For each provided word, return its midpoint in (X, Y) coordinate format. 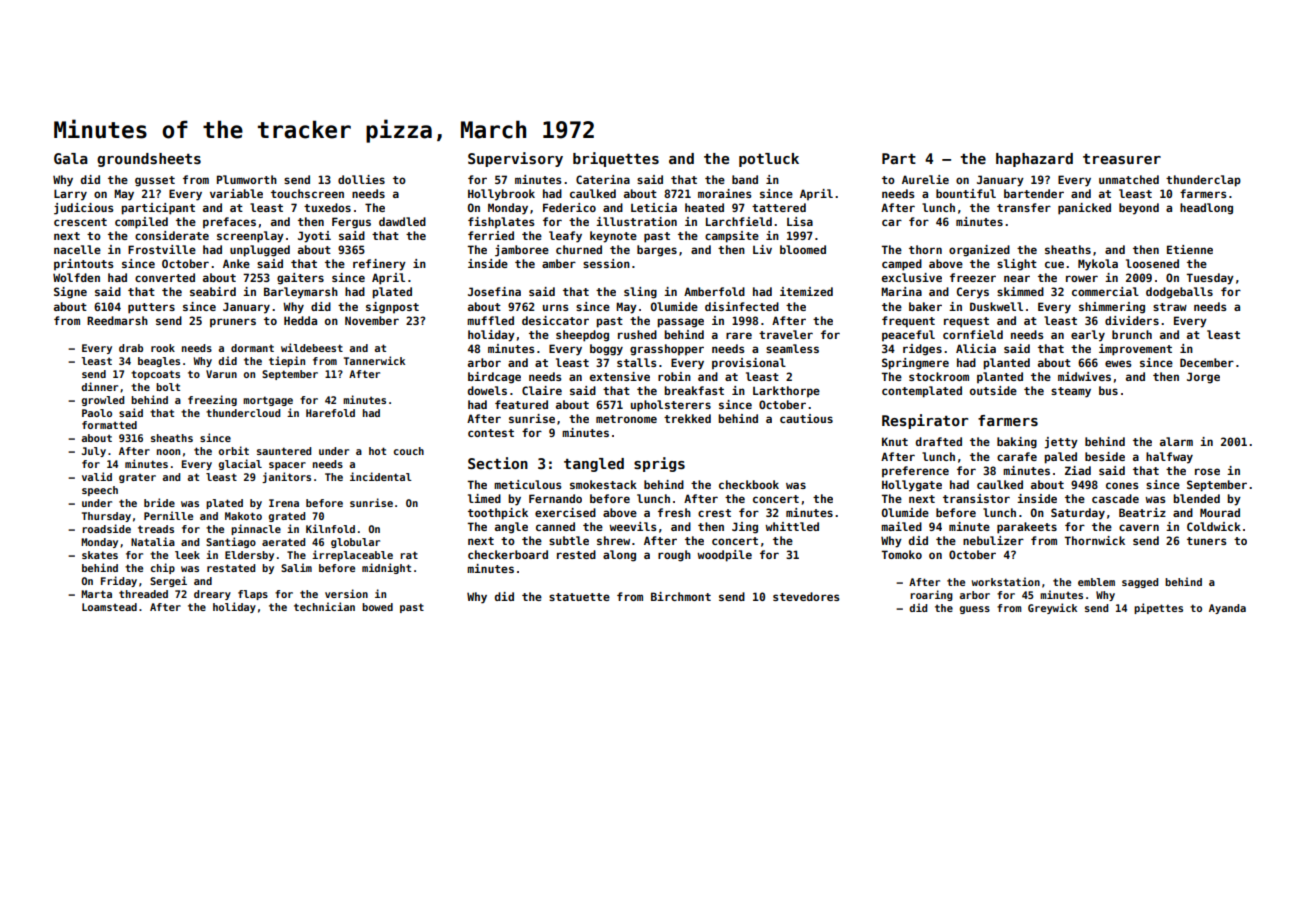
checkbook (749, 484)
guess (975, 610)
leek (187, 555)
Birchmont (681, 596)
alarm (1176, 441)
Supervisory (515, 159)
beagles (159, 362)
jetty (1061, 443)
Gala (71, 158)
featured (521, 404)
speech (100, 491)
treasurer (1122, 159)
